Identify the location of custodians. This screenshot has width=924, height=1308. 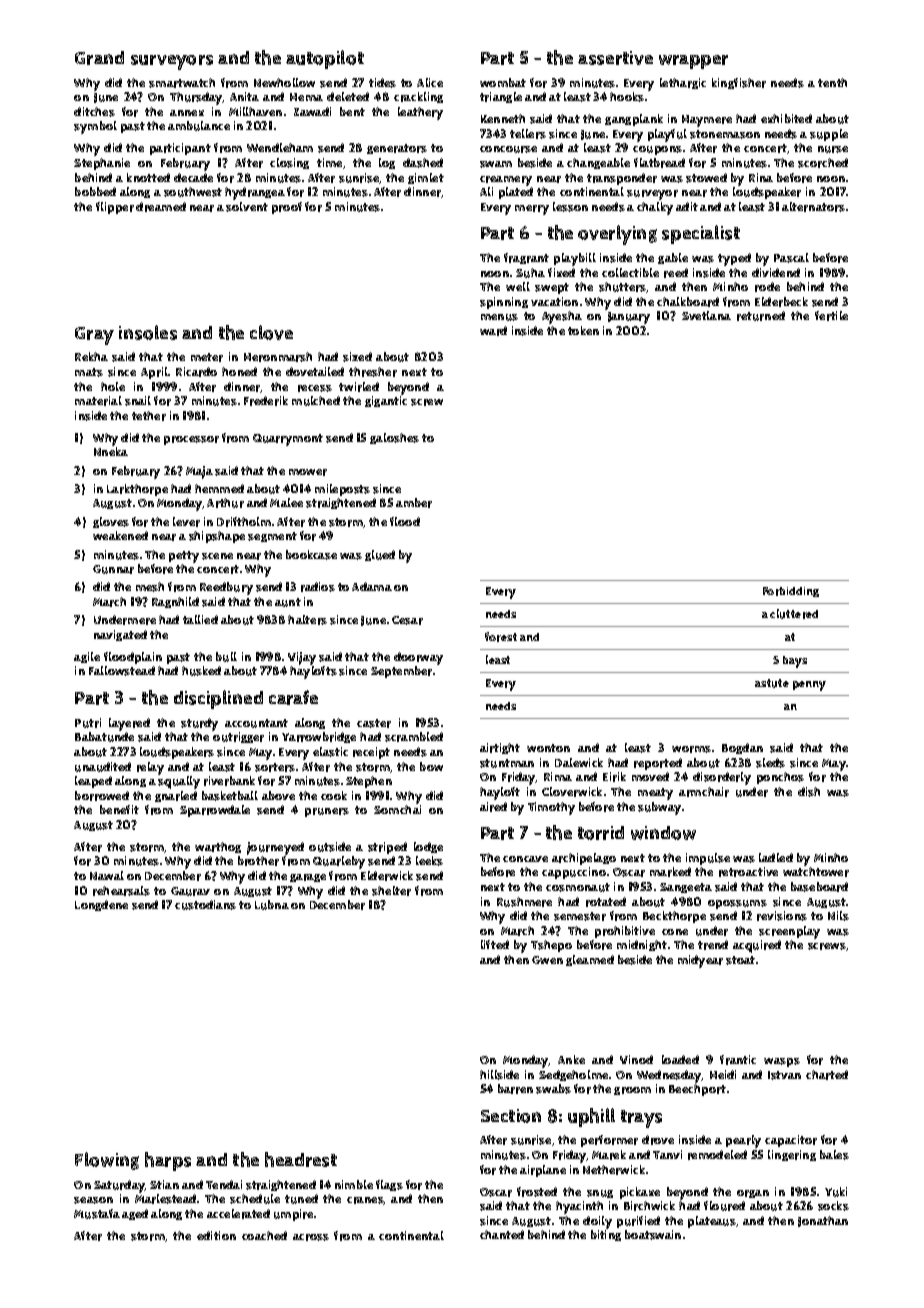
(205, 905).
